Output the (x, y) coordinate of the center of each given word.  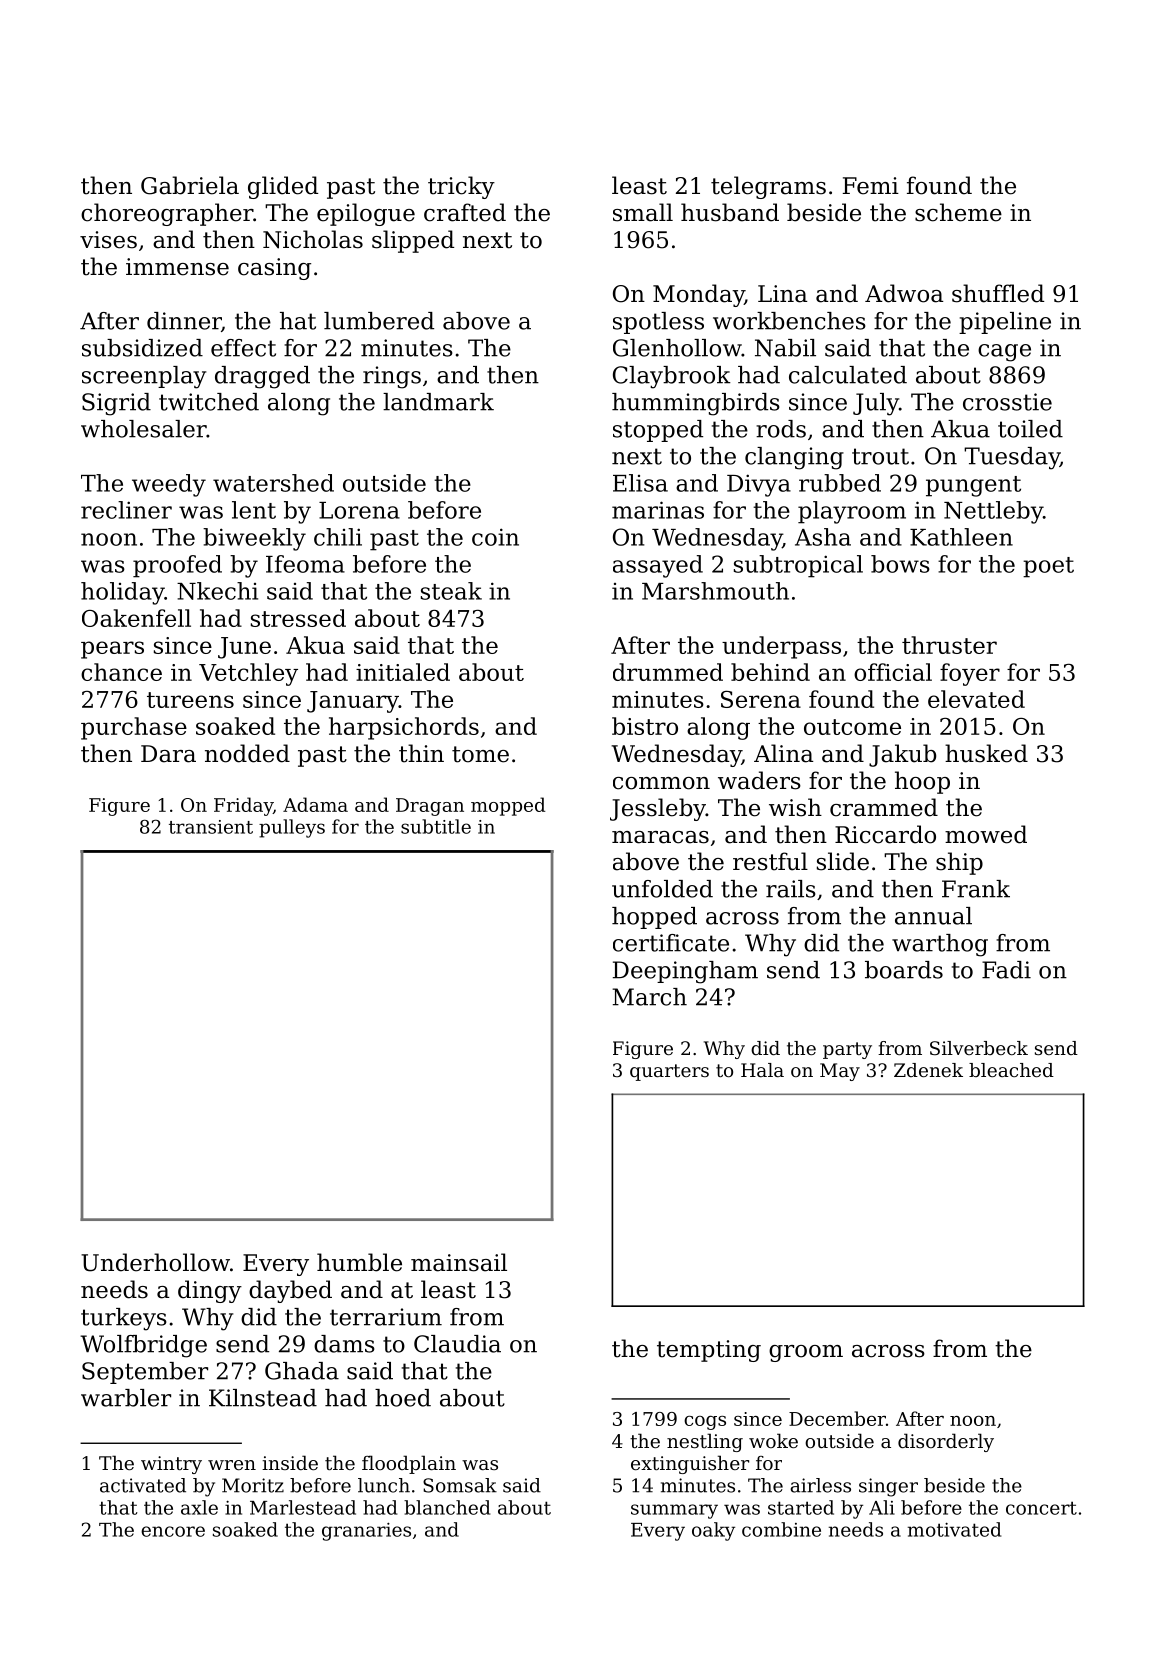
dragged (262, 377)
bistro (645, 726)
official (893, 672)
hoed (403, 1398)
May (840, 1072)
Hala (762, 1070)
